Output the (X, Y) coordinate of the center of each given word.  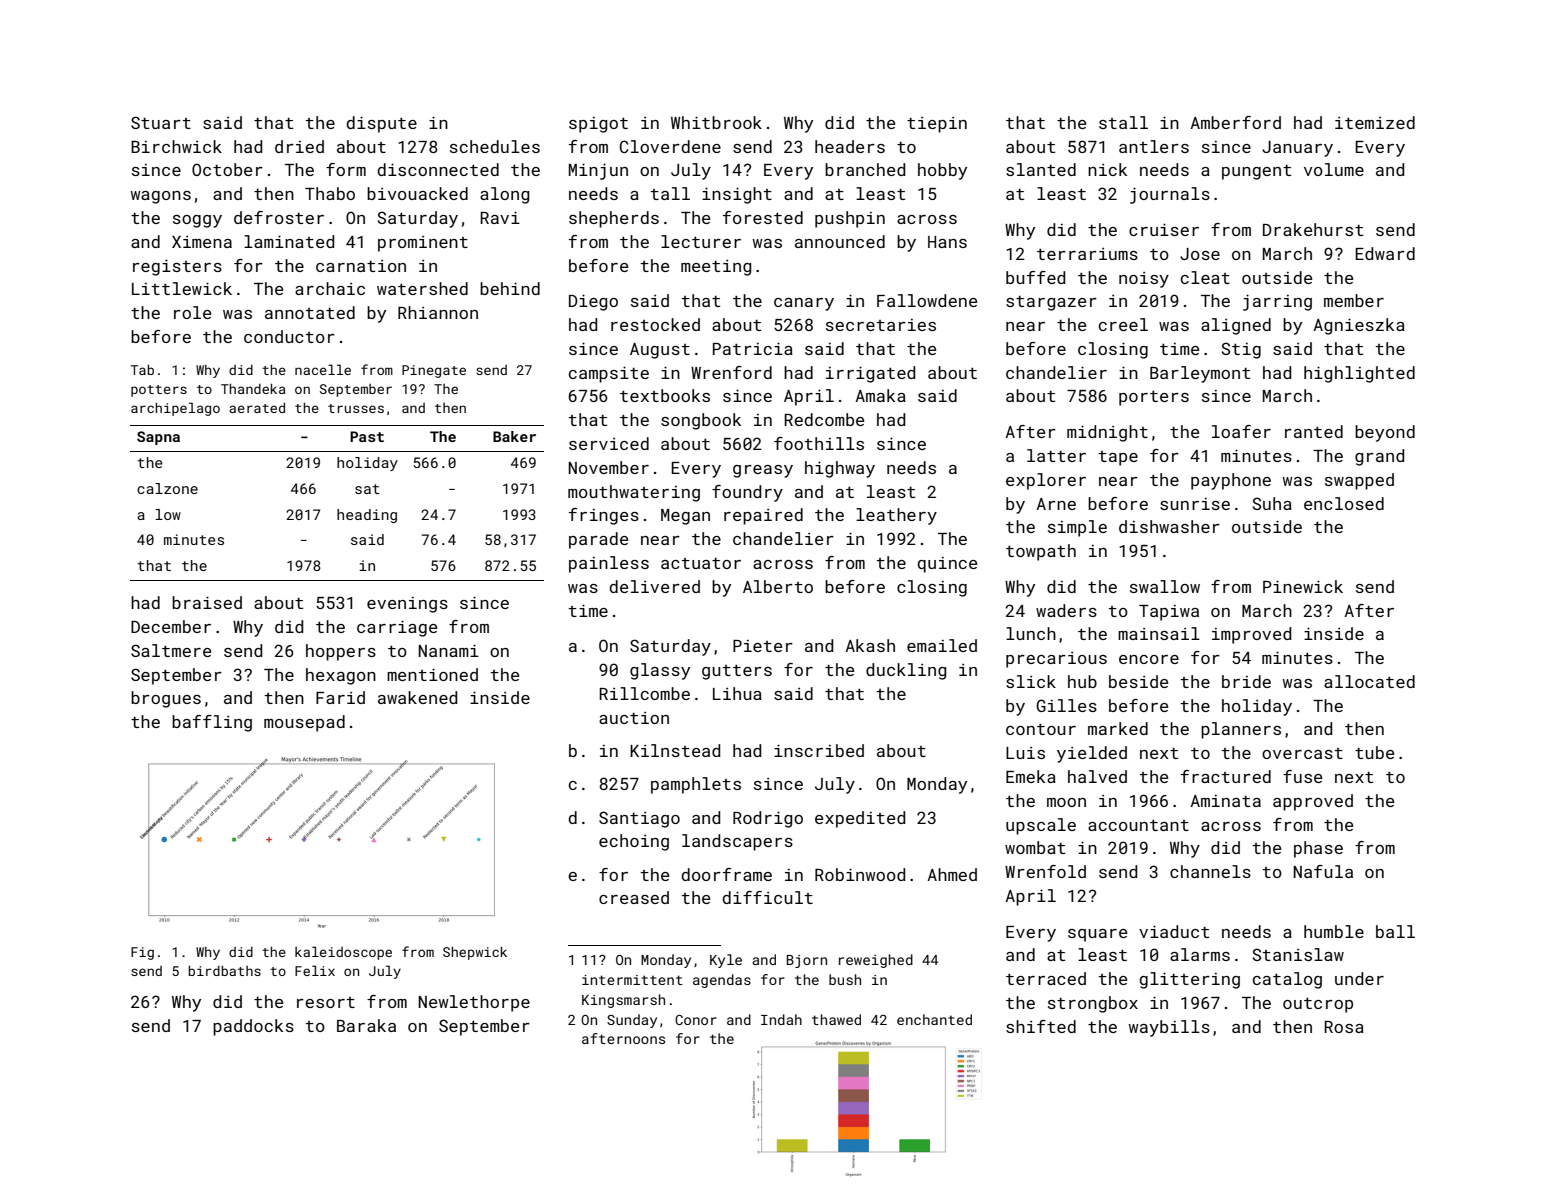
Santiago (639, 819)
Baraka (366, 1025)
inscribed (819, 750)
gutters (737, 672)
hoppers (341, 652)
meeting (716, 268)
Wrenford (731, 372)
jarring (1277, 302)
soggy (197, 221)
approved (1313, 802)
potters (159, 391)
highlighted (1359, 374)
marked (1118, 728)
